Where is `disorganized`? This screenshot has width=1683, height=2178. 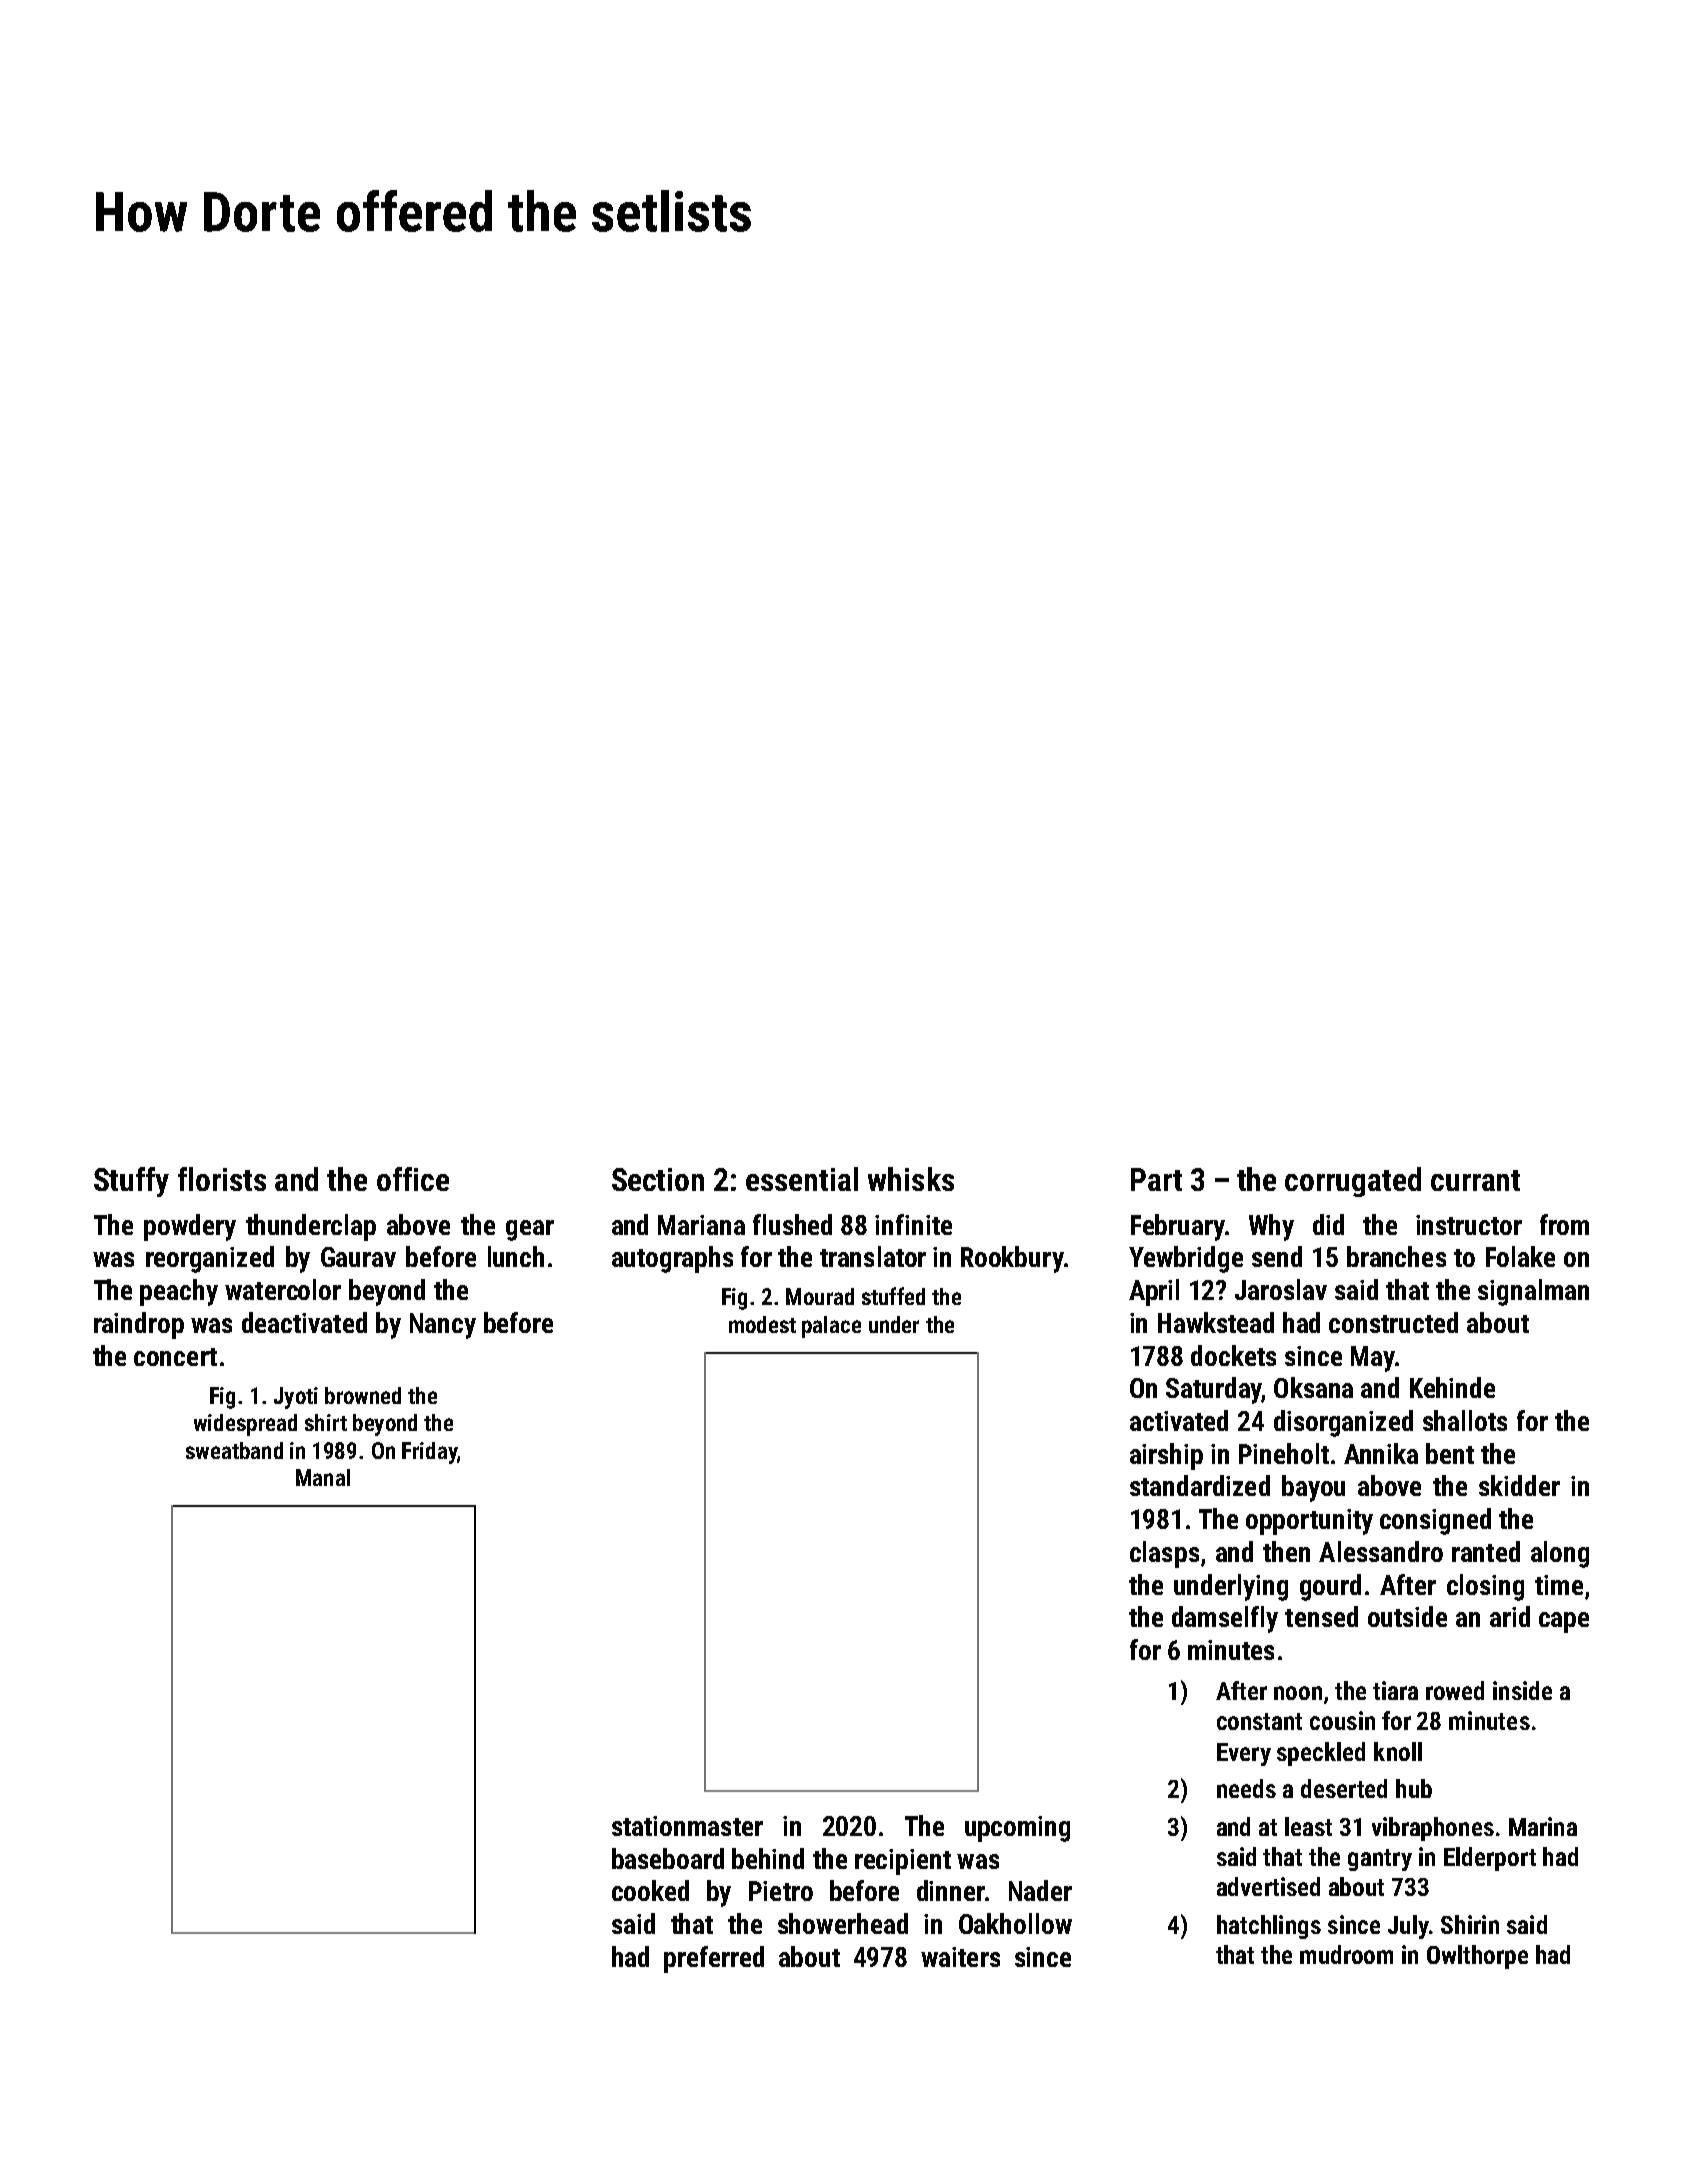
disorganized is located at coordinates (1343, 1423).
